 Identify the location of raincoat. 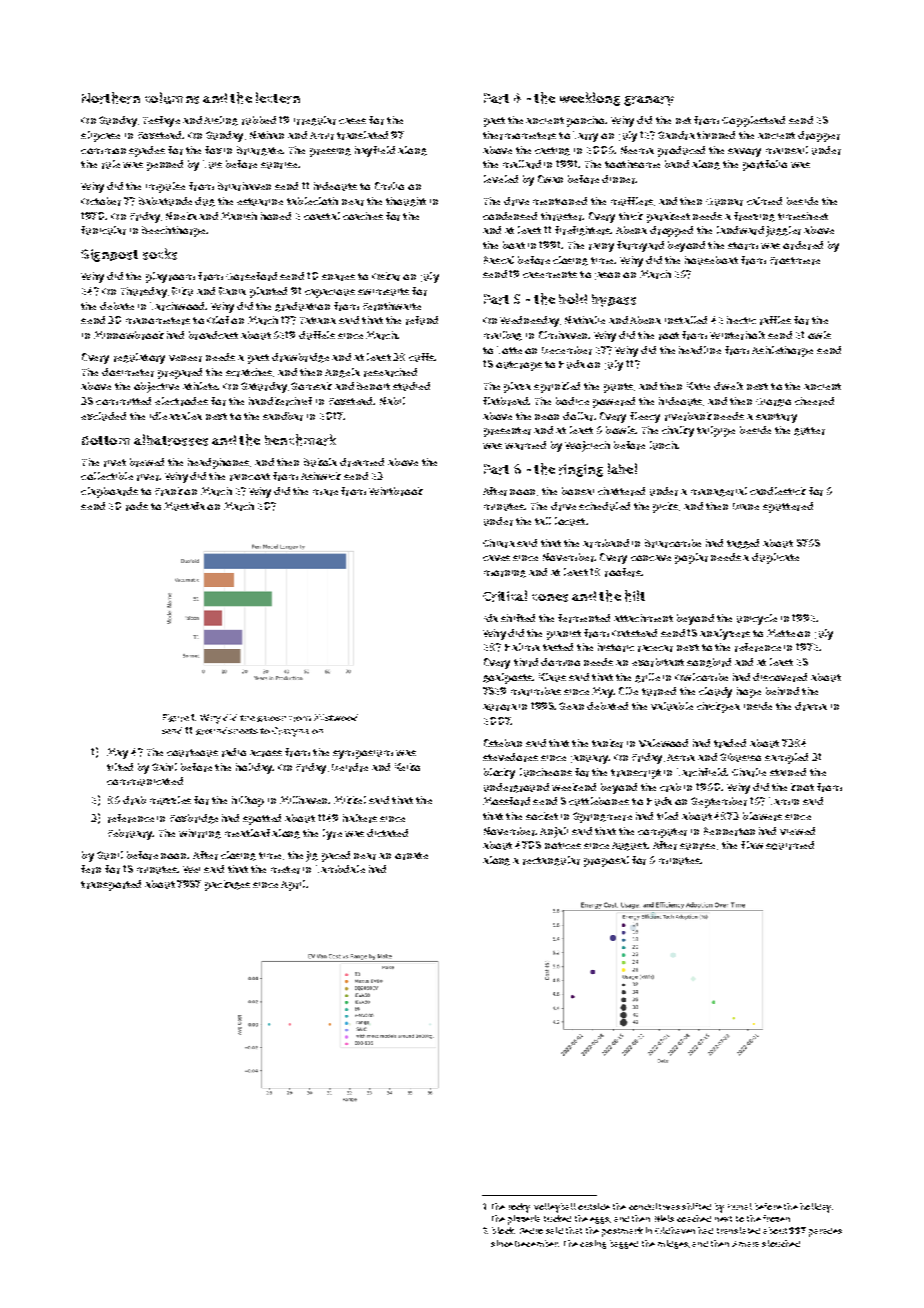
(250, 477).
